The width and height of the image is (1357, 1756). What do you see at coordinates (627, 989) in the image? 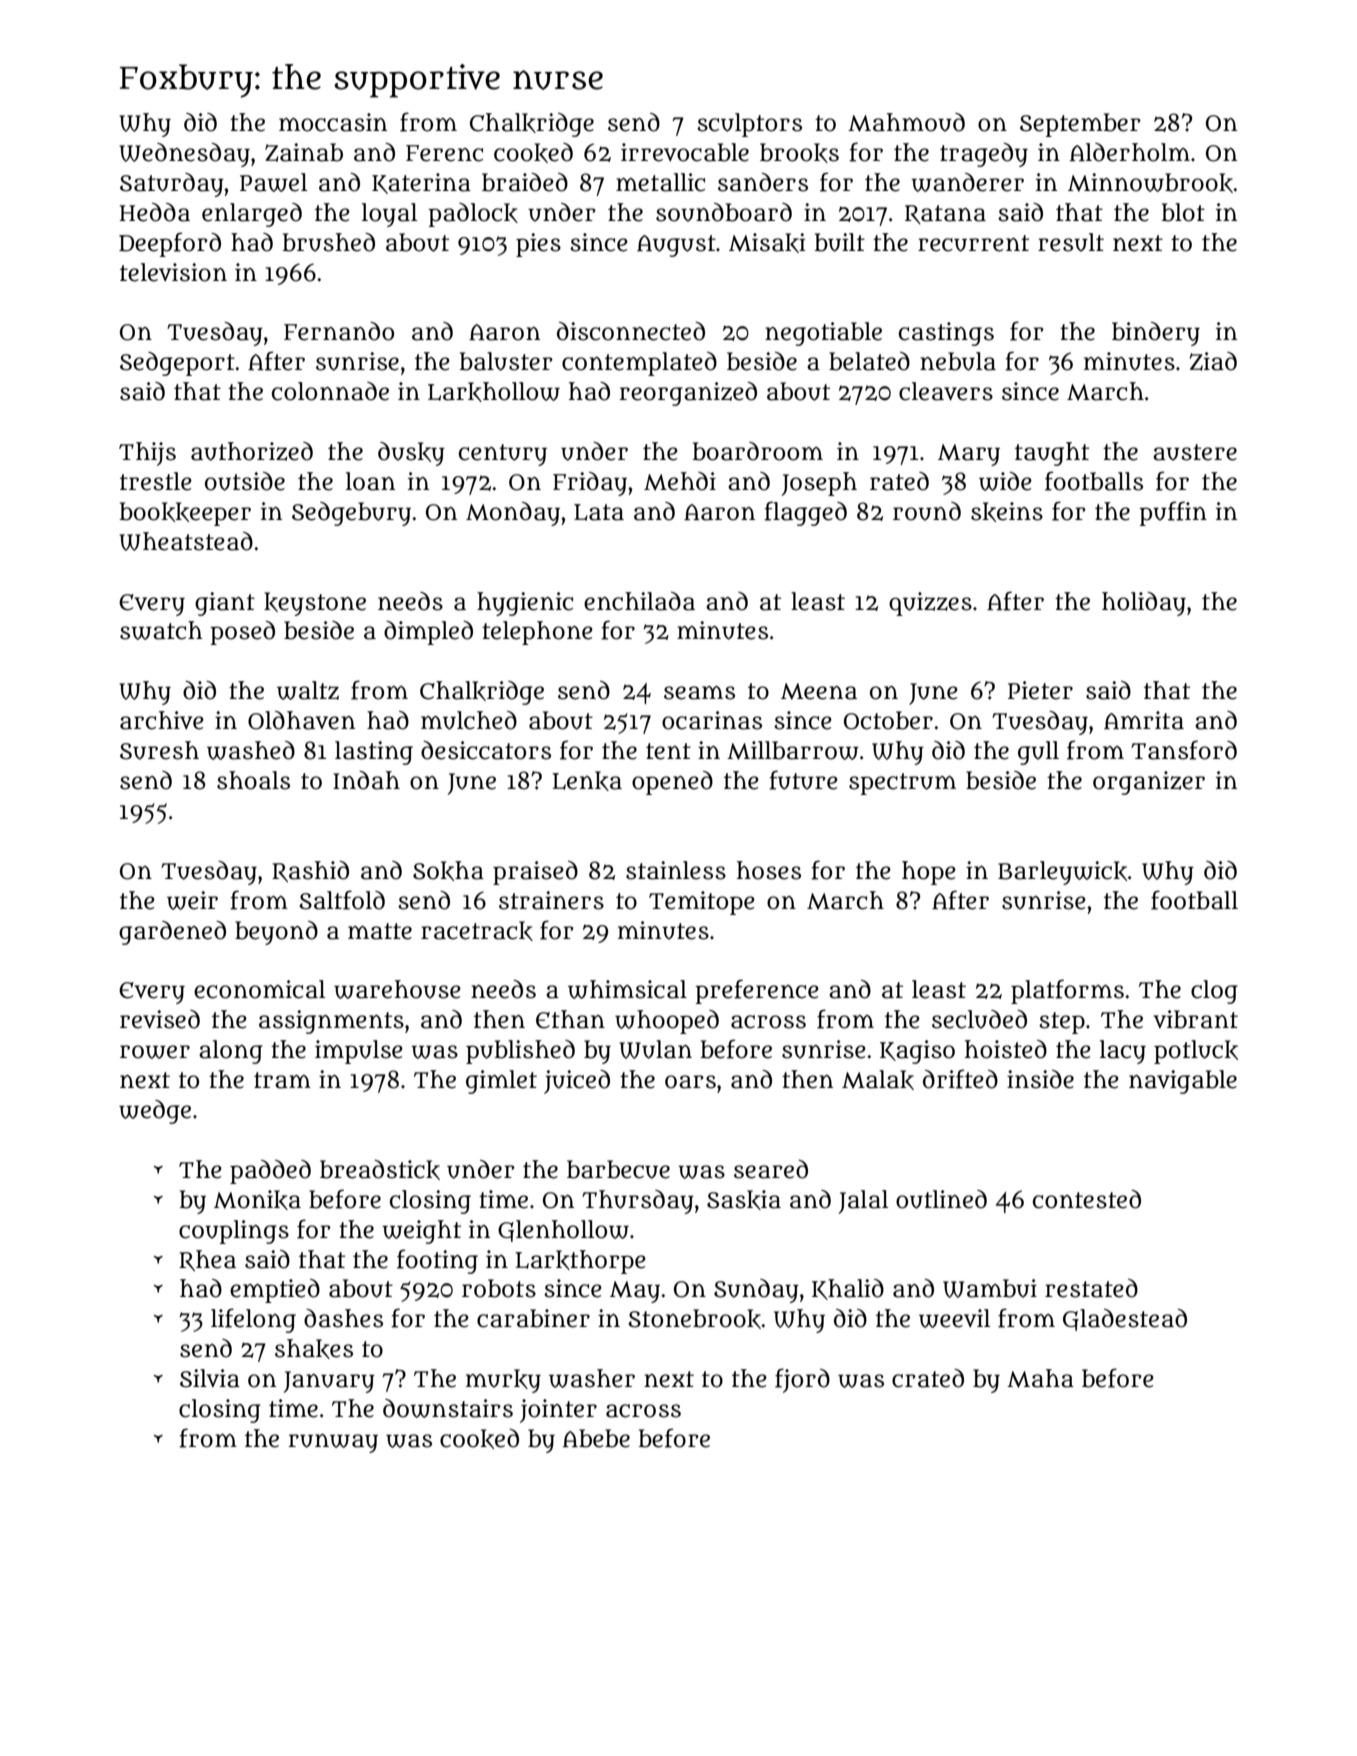
I see `whimsical` at bounding box center [627, 989].
